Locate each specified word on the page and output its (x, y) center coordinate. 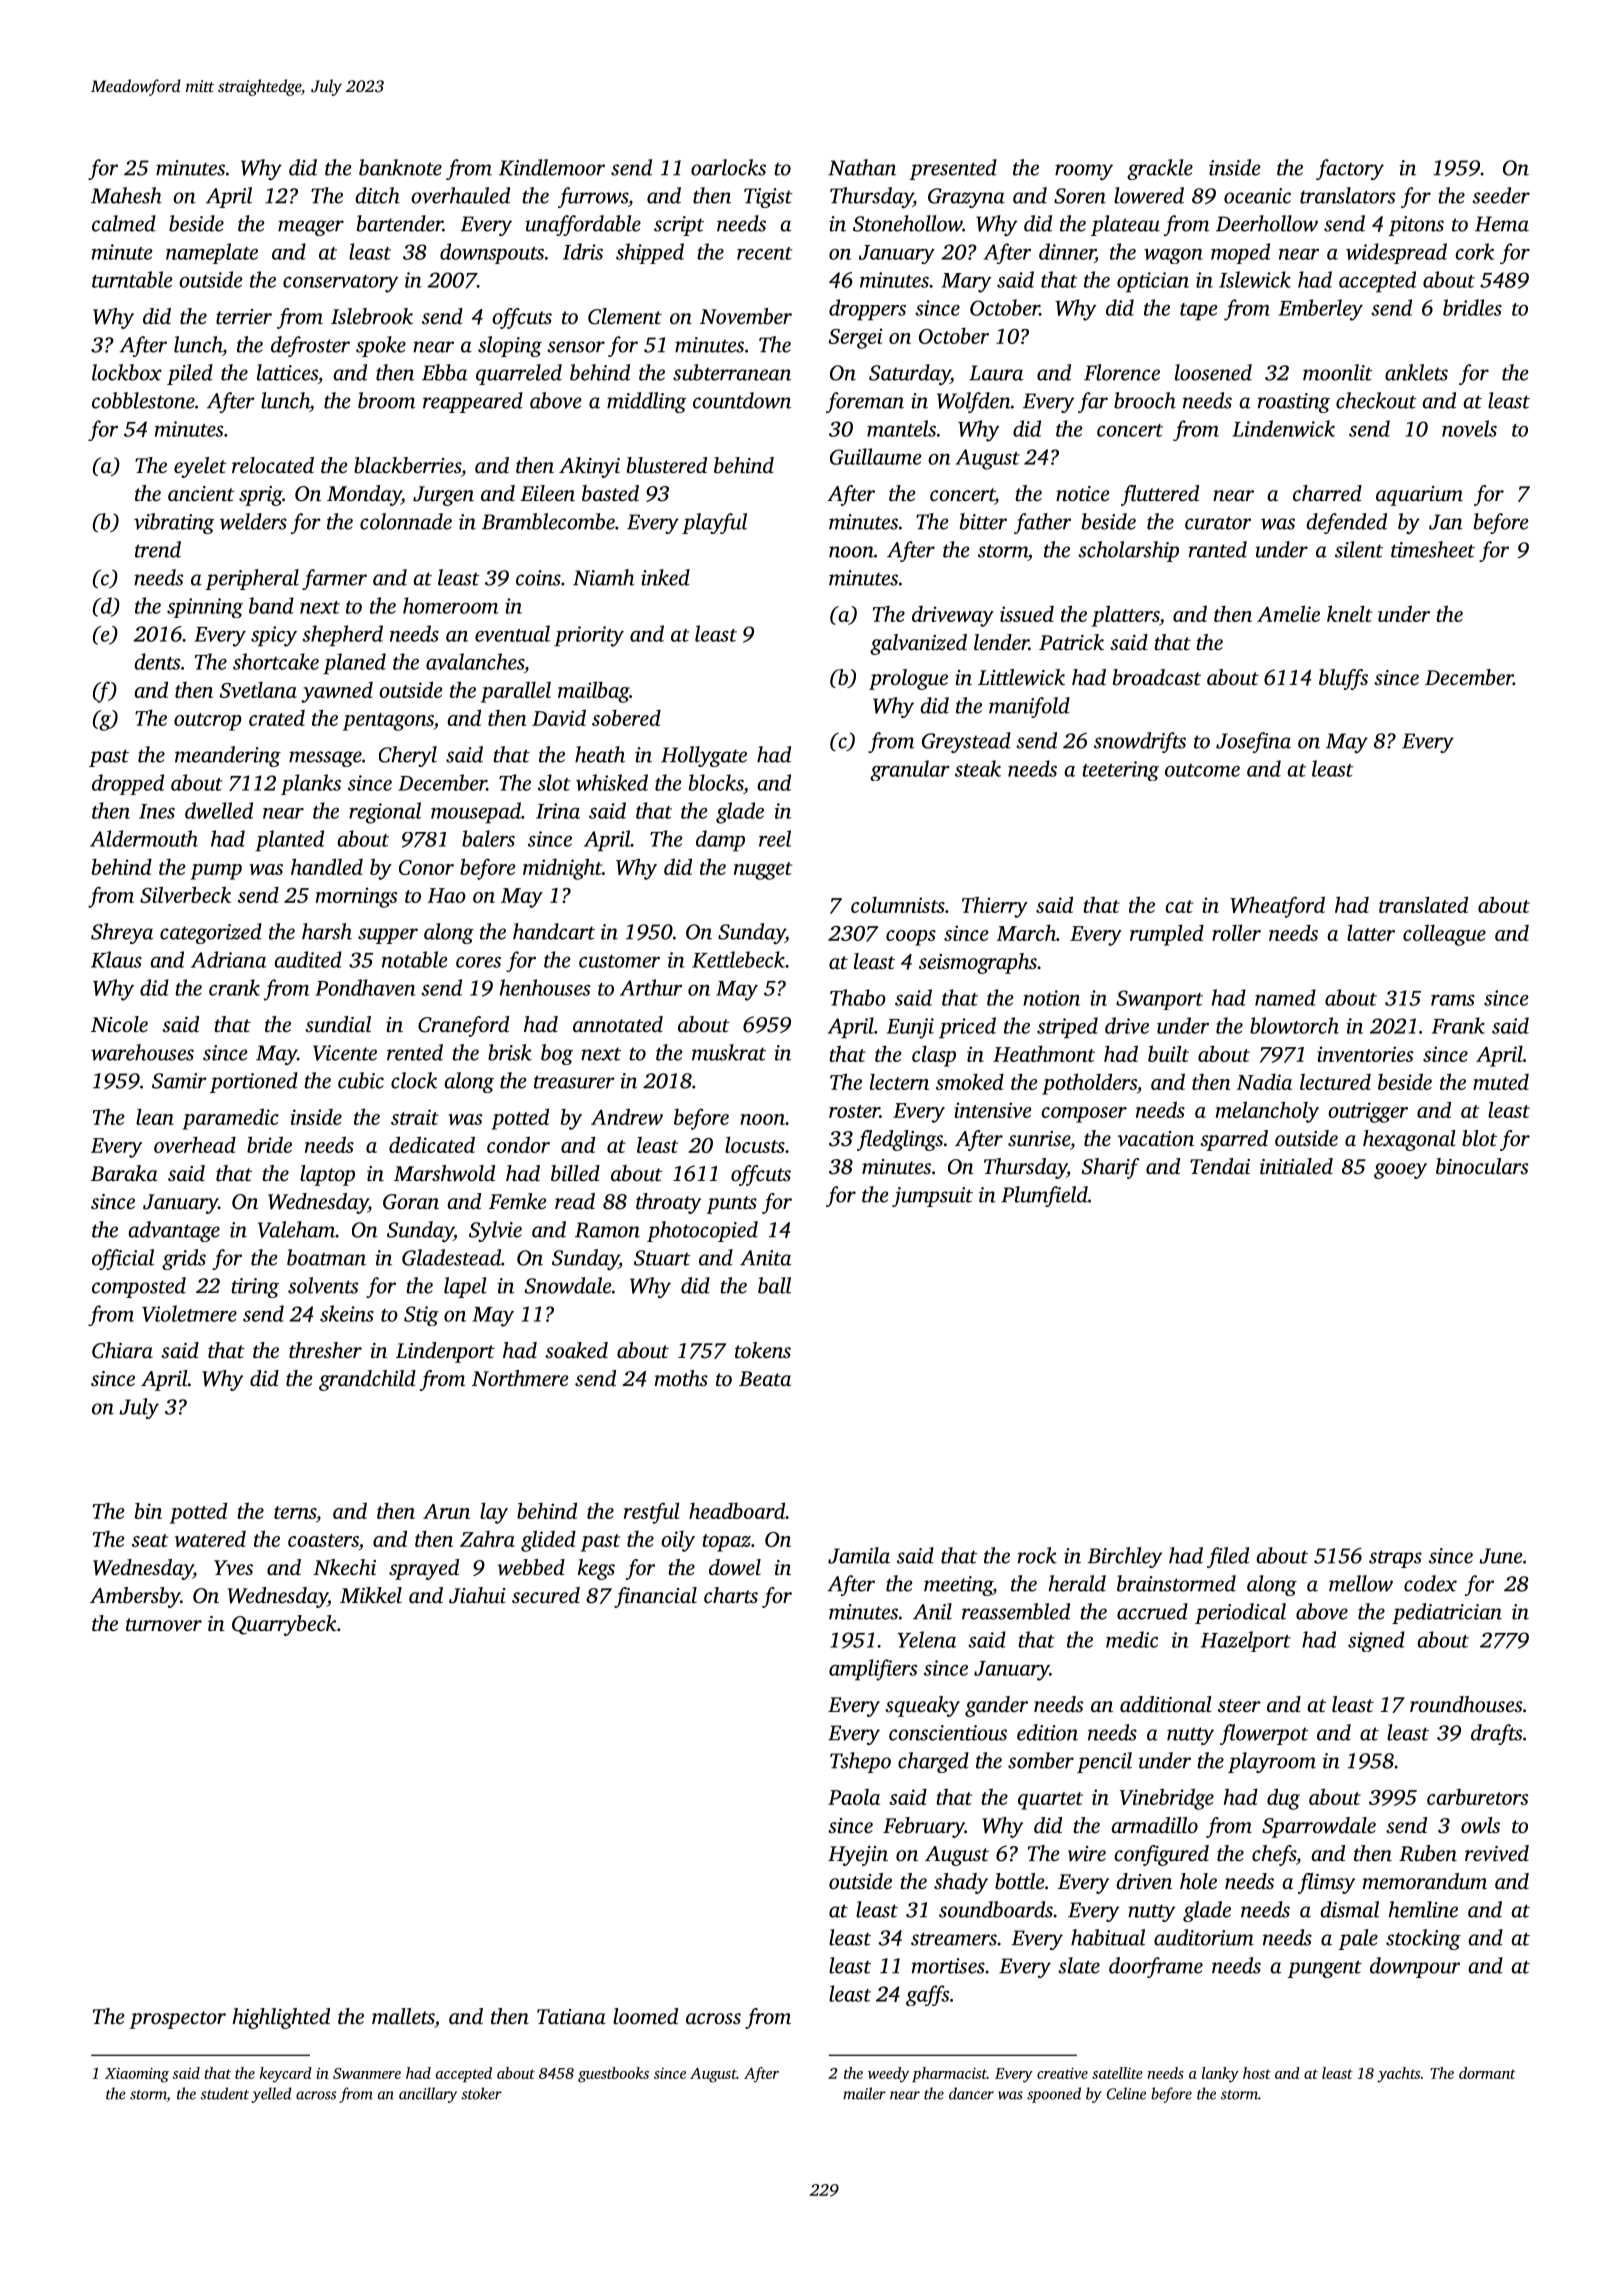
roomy (1084, 172)
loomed (645, 2016)
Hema (1502, 224)
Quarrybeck (284, 1625)
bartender (400, 223)
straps (1395, 1559)
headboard (737, 1510)
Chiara (122, 1350)
